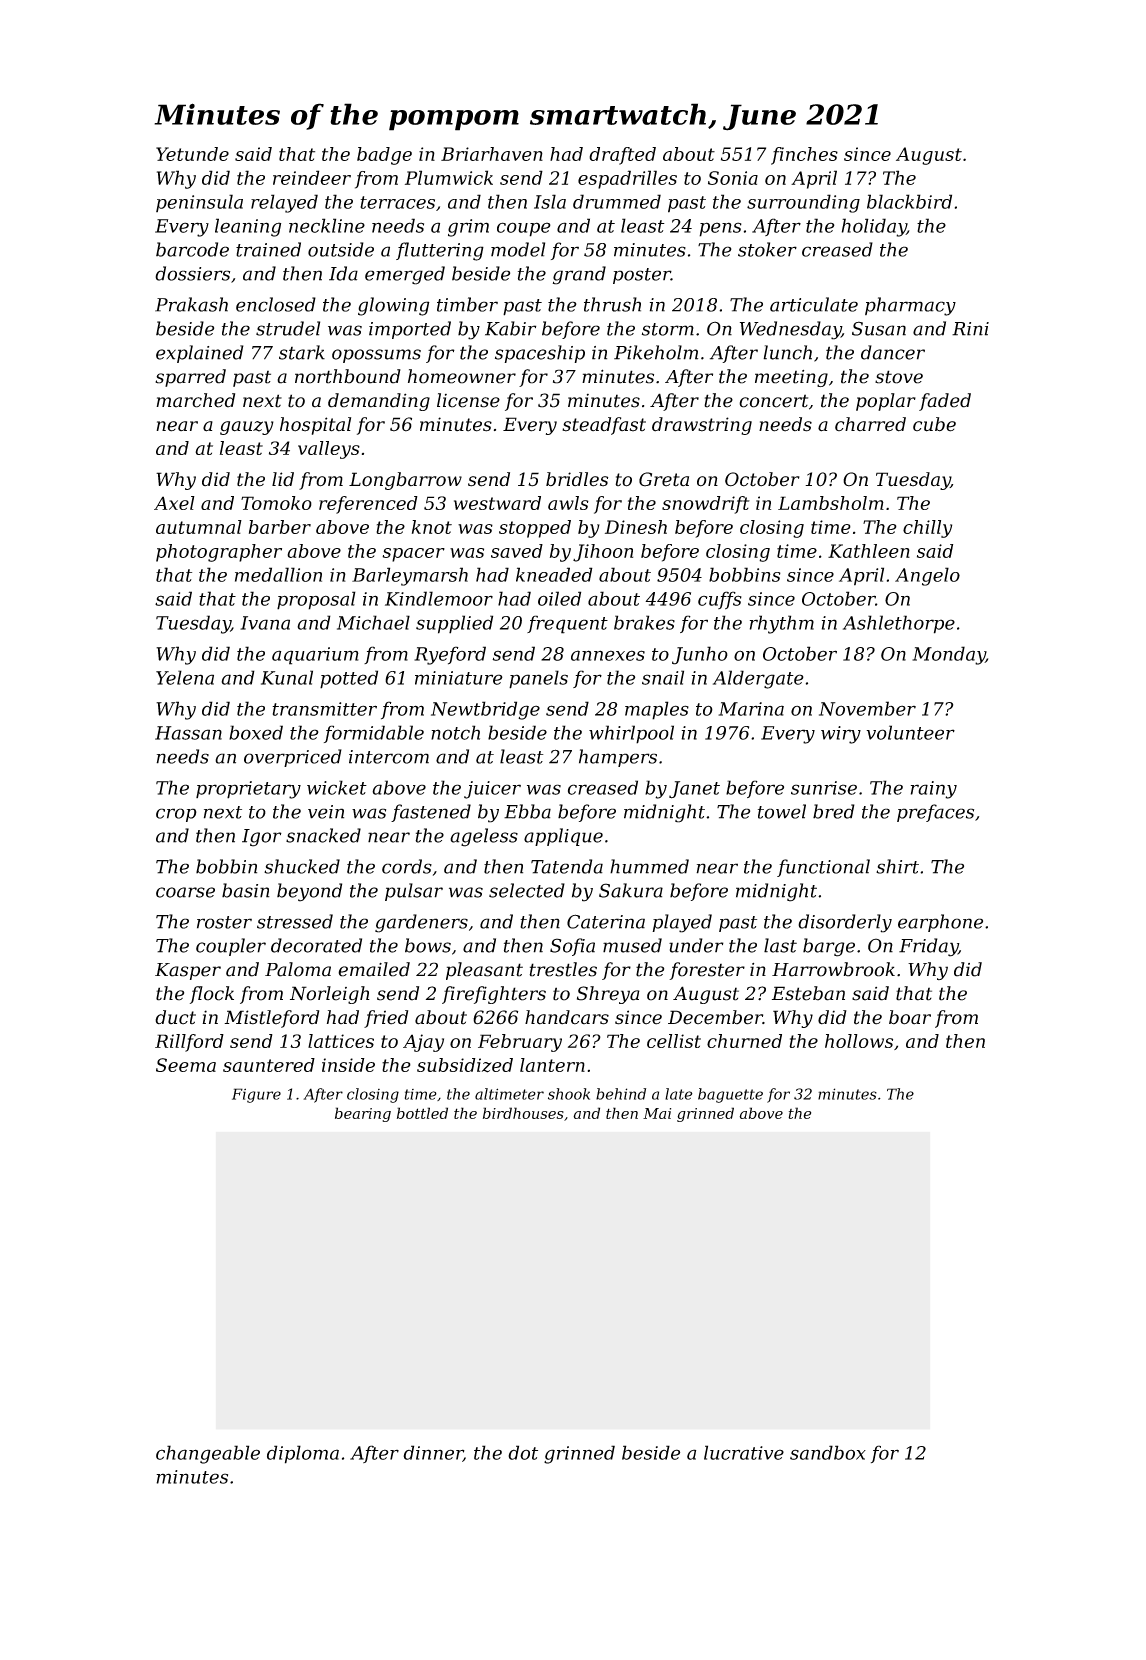  Describe the element at coordinates (617, 201) in the image. I see `drummed` at that location.
